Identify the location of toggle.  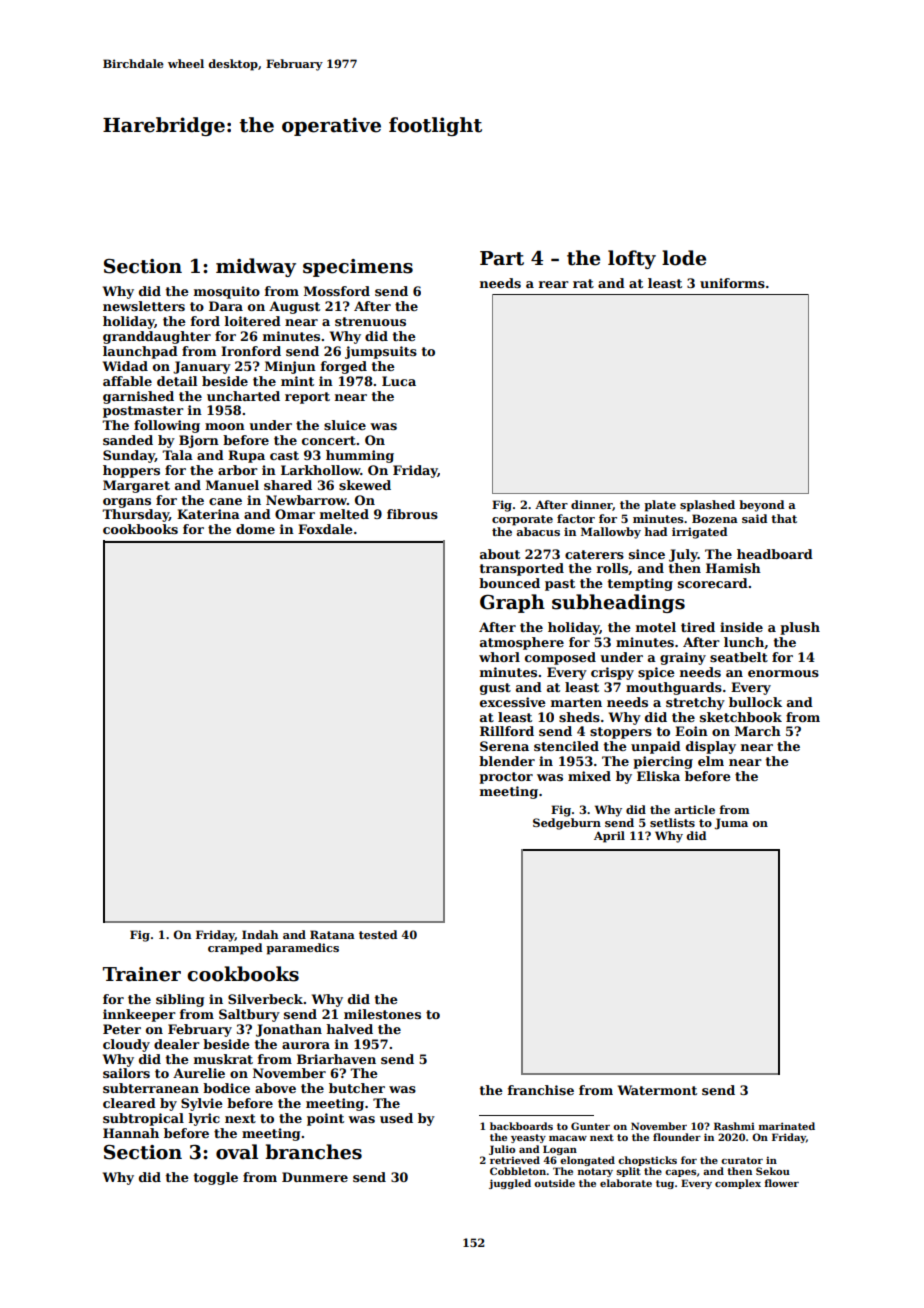
(216, 1178).
